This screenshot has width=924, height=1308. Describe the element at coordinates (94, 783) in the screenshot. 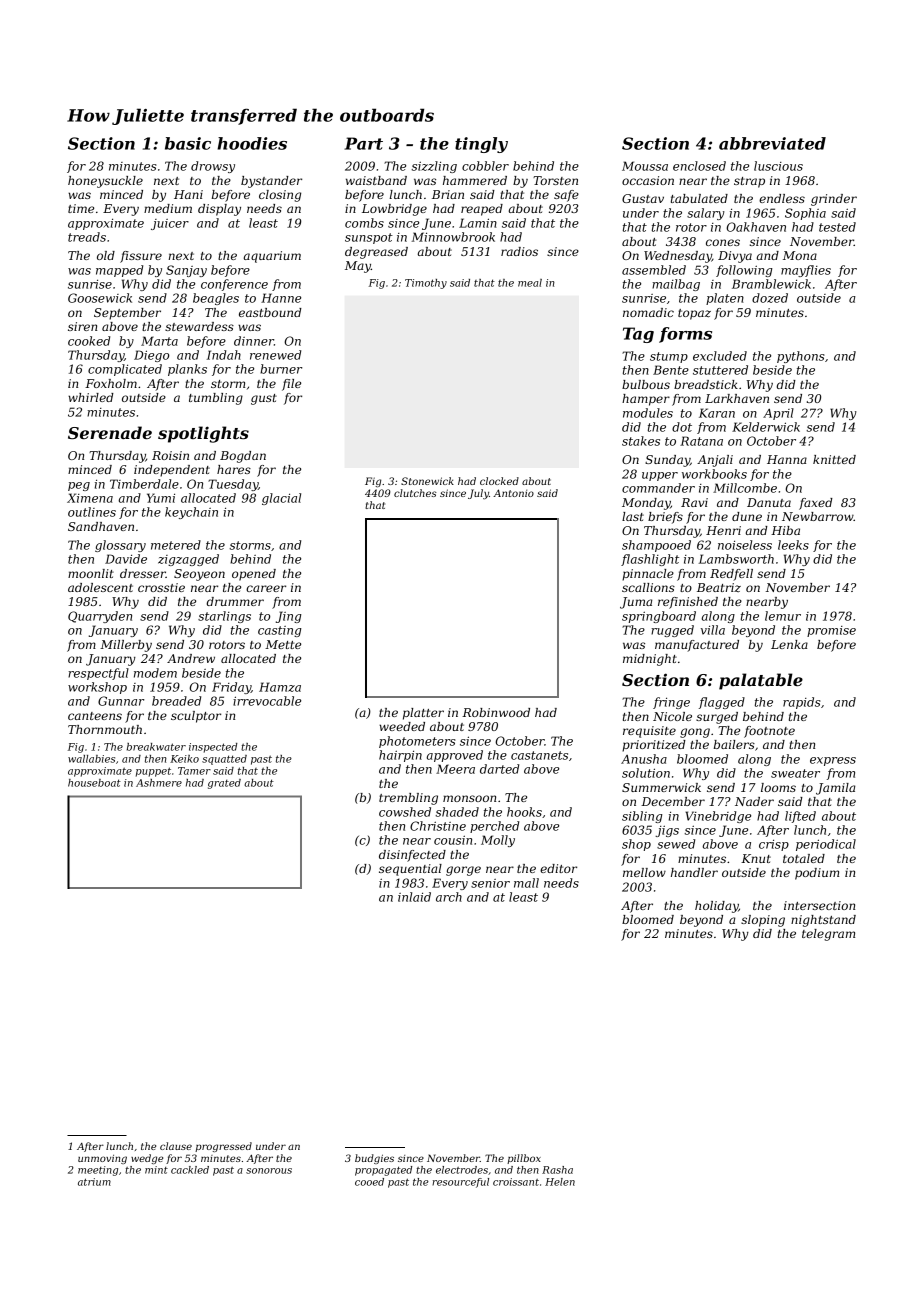

I see `houseboat` at that location.
